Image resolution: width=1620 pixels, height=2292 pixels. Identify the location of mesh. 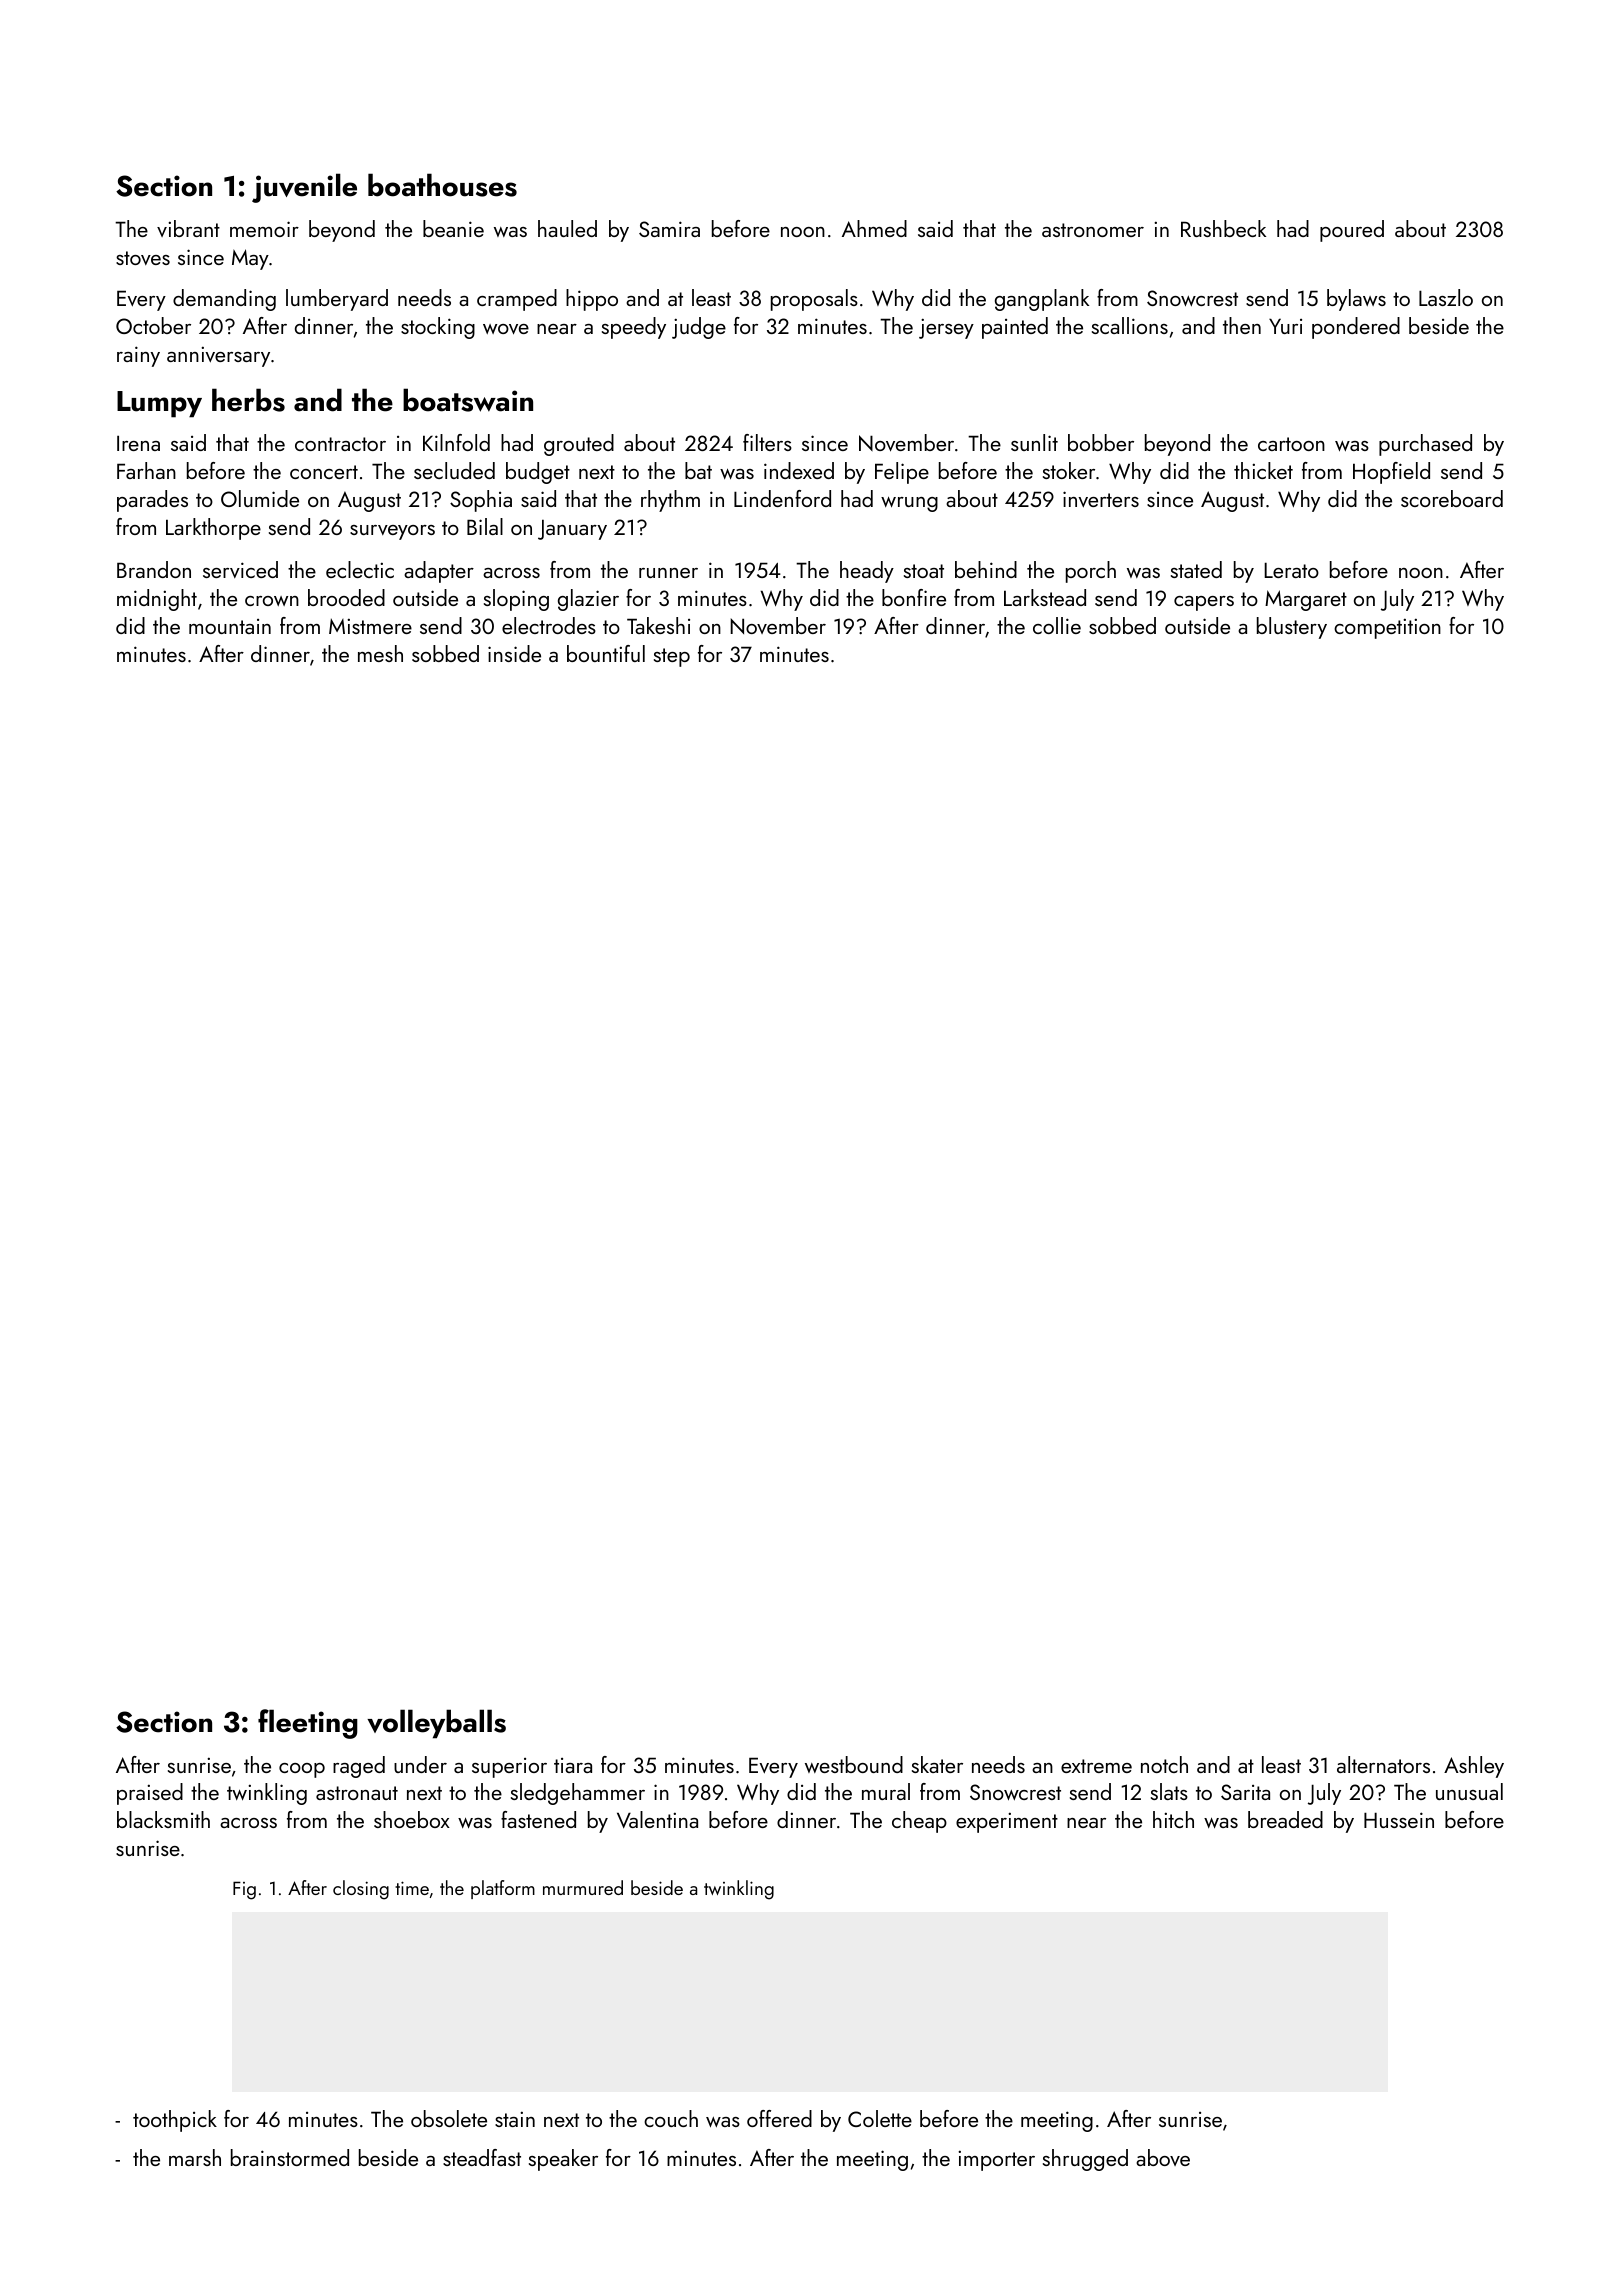
(380, 653).
